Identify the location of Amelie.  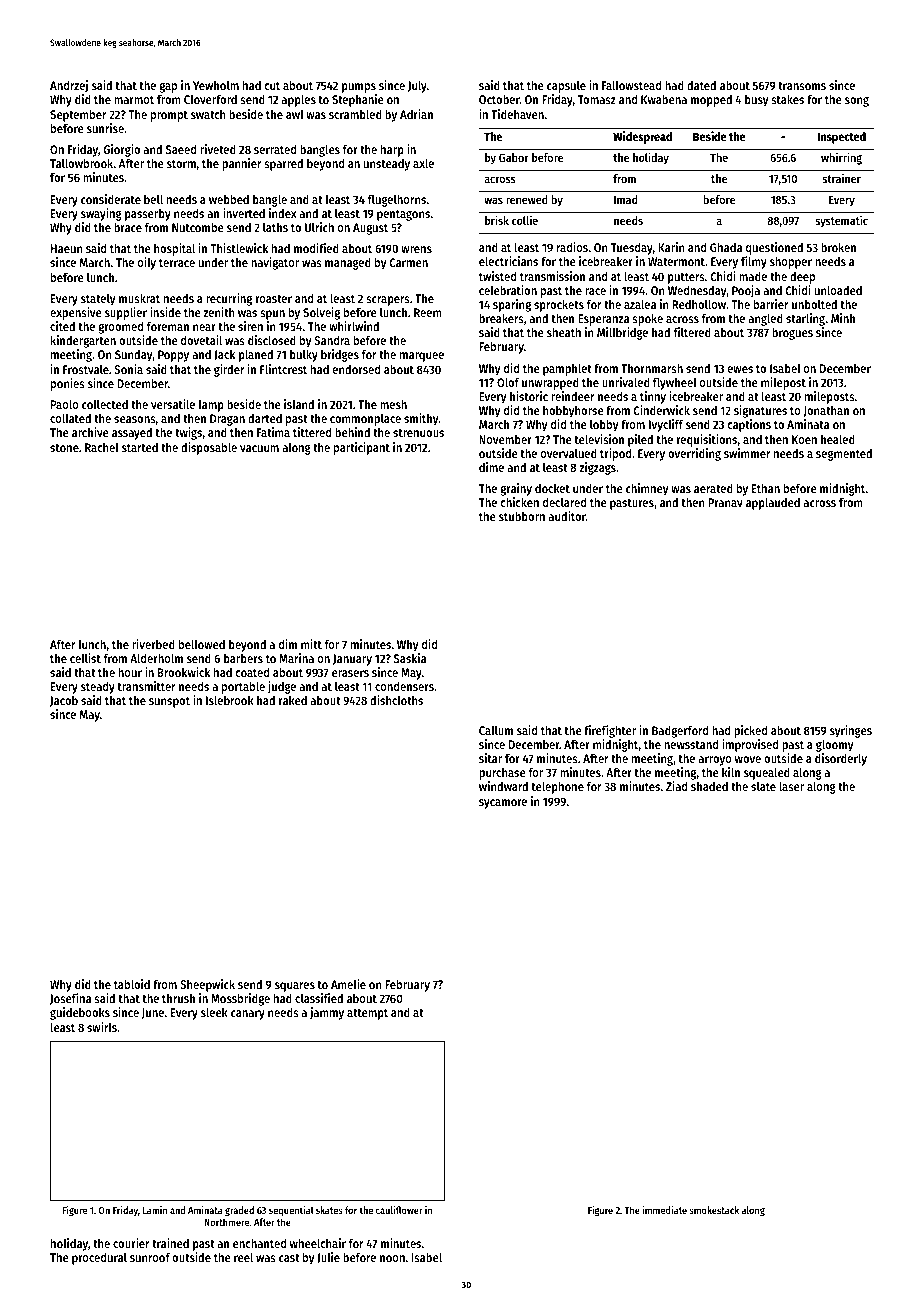
(348, 984).
